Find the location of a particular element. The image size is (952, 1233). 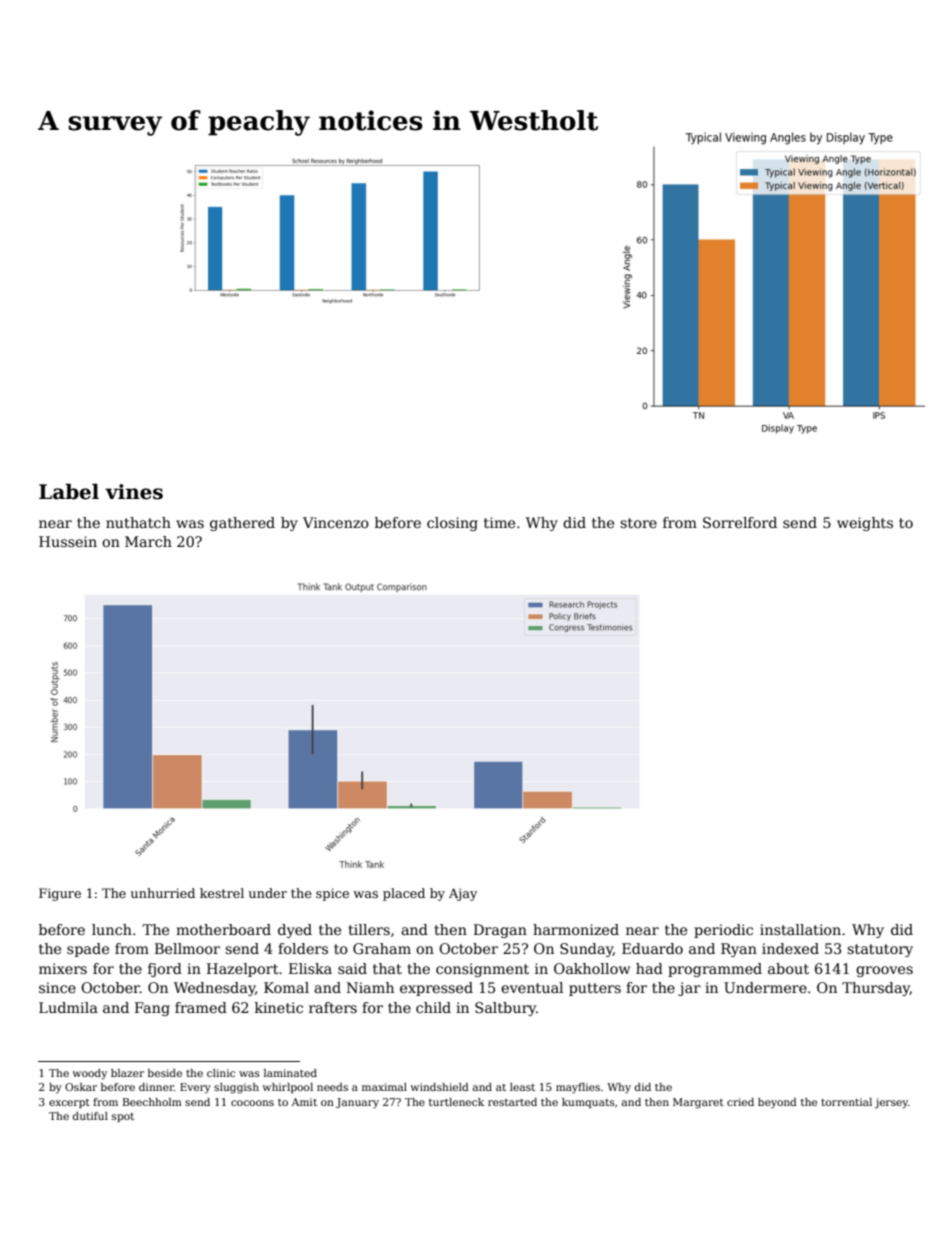

Sorrelford is located at coordinates (740, 522).
